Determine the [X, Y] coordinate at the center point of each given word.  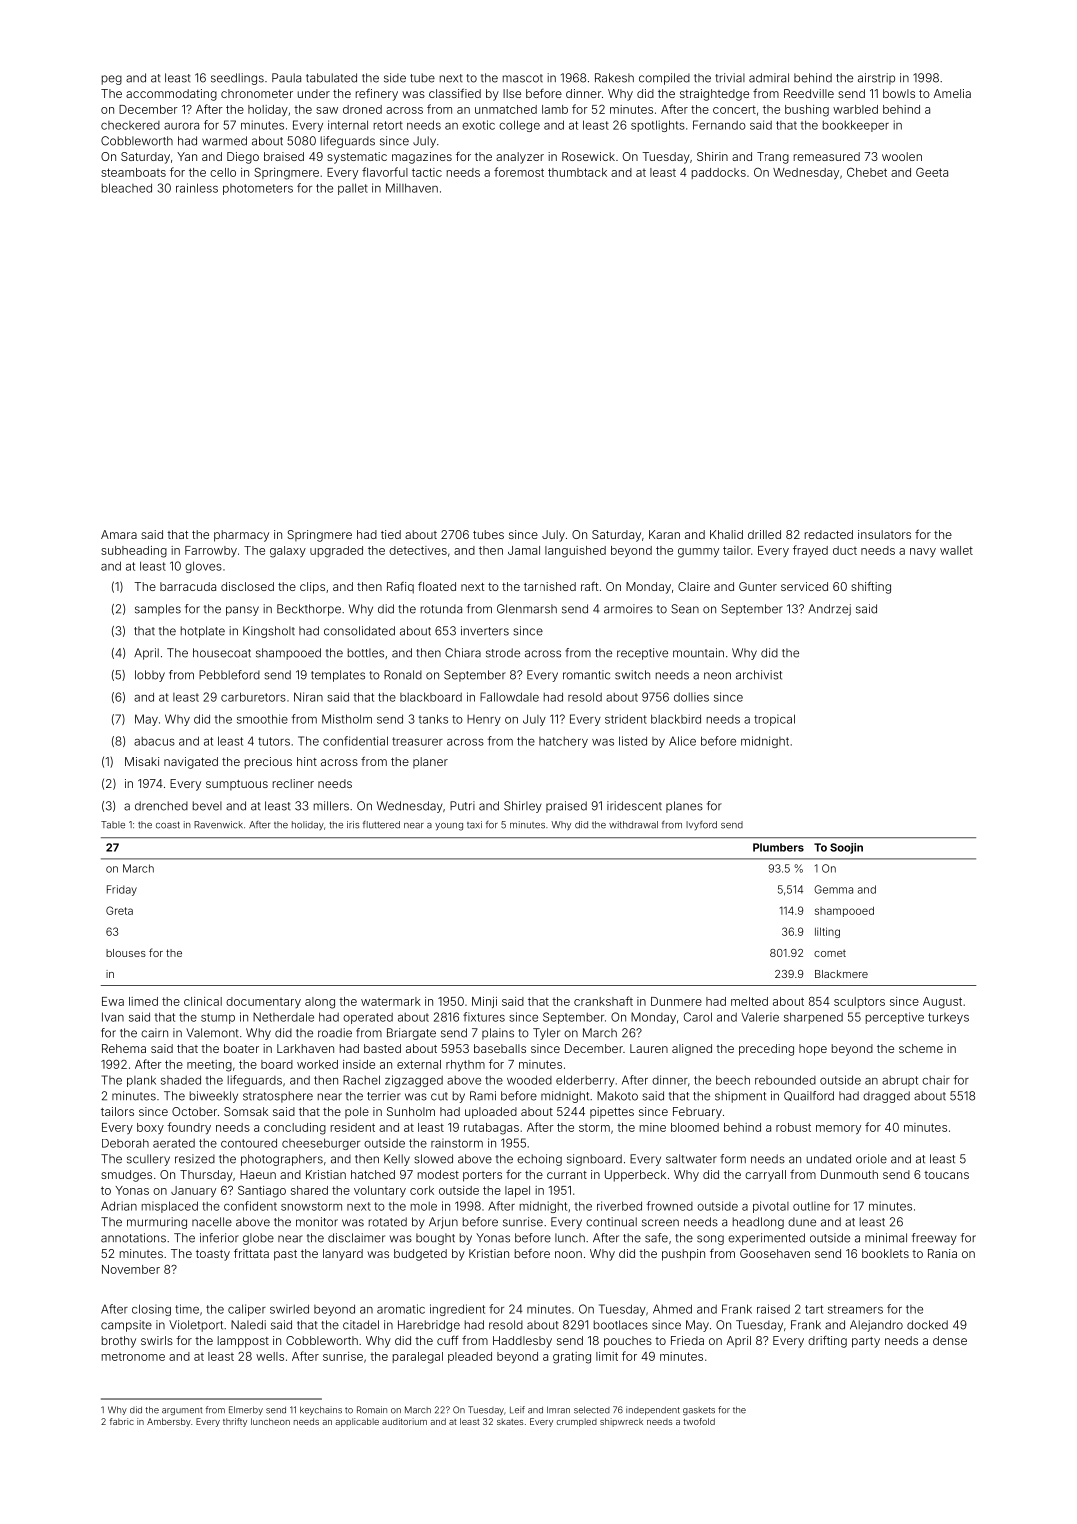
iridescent [634, 806]
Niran [308, 697]
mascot [523, 78]
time [187, 1309]
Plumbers [778, 847]
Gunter [758, 586]
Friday [122, 890]
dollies [691, 697]
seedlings [237, 79]
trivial [730, 78]
